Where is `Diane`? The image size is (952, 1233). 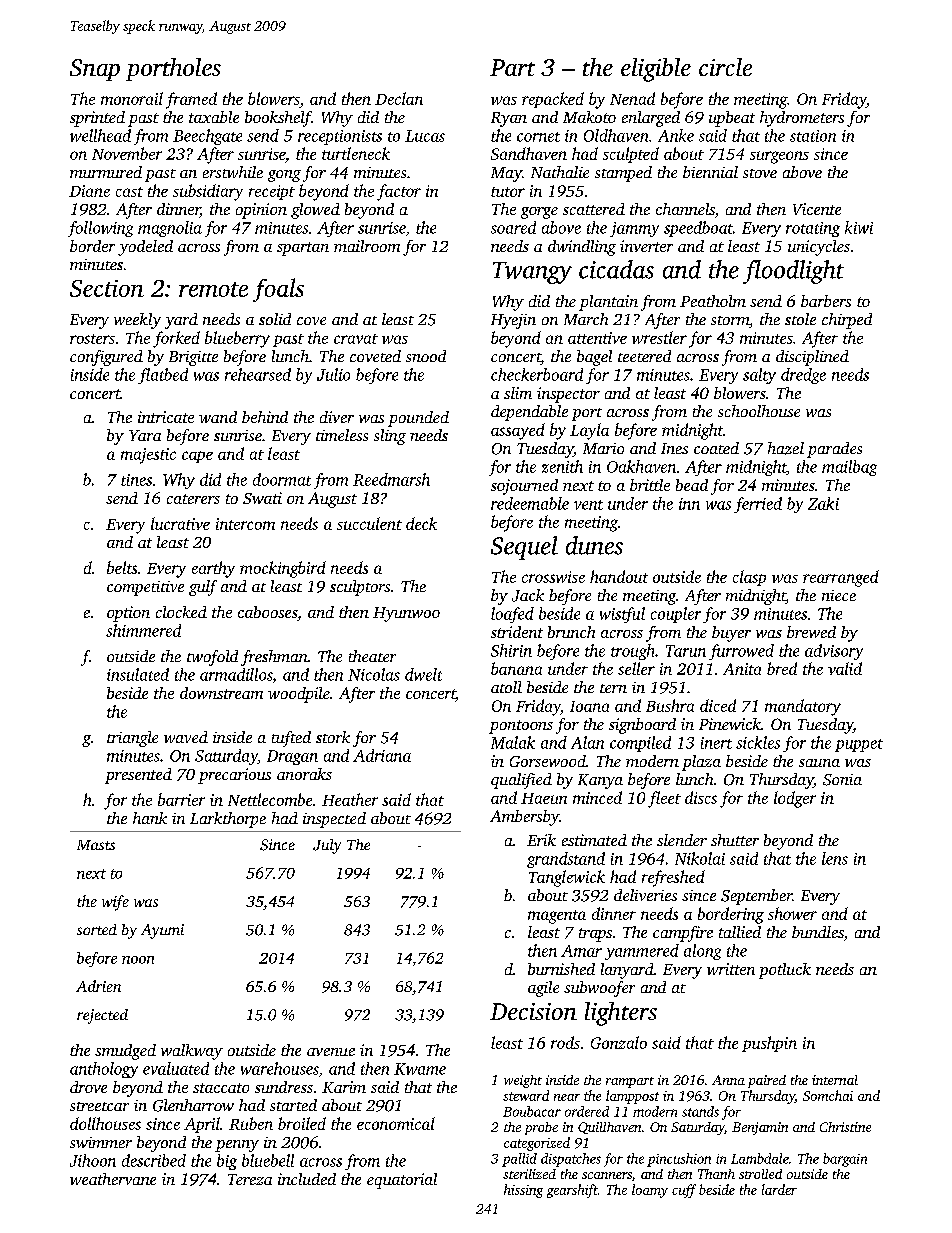 Diane is located at coordinates (89, 191).
